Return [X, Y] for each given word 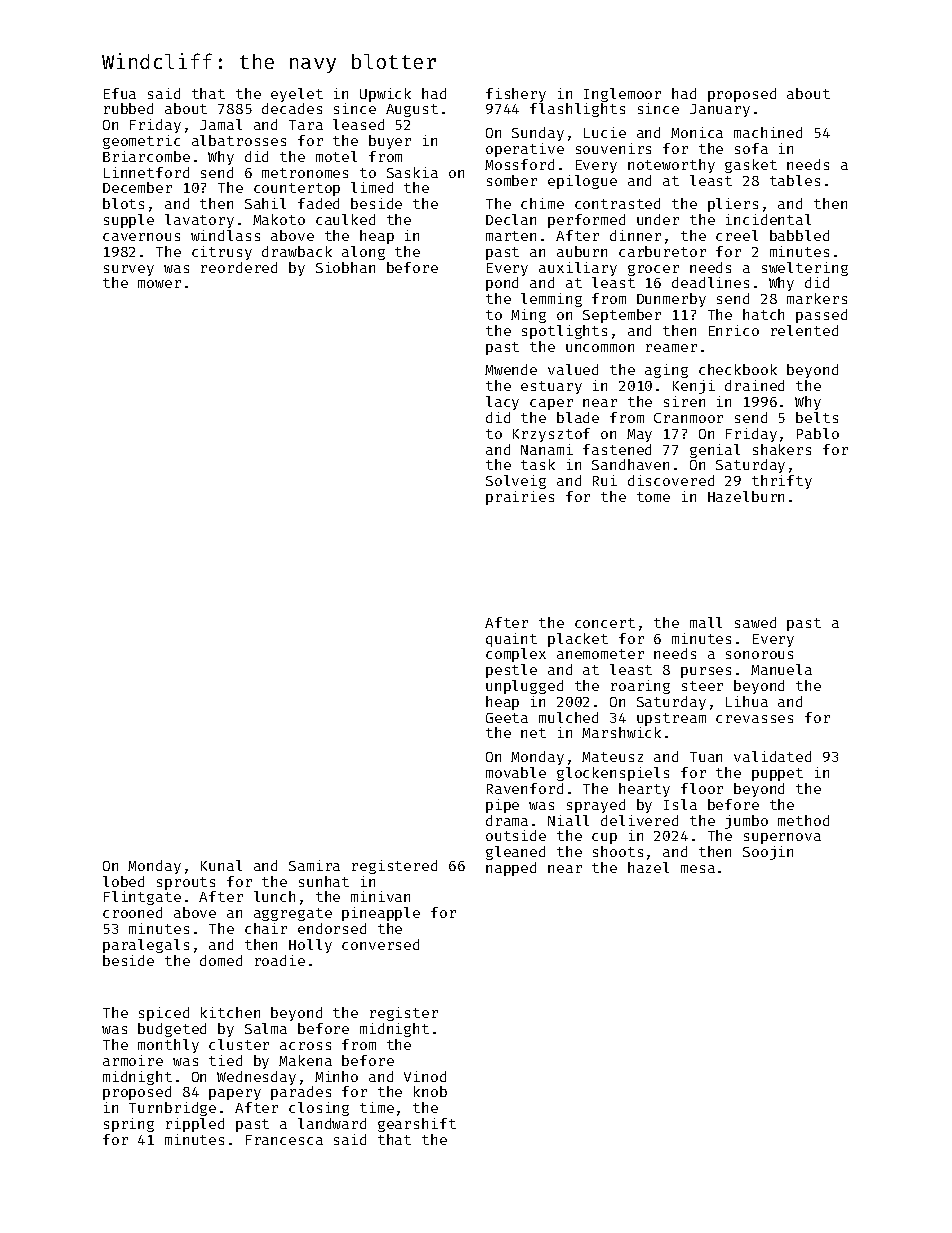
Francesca [284, 1140]
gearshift [417, 1125]
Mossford [519, 164]
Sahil [265, 203]
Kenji [694, 387]
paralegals [146, 946]
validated [772, 756]
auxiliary [578, 269]
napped [511, 869]
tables [795, 180]
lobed [123, 881]
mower [159, 284]
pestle [511, 671]
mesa [698, 869]
